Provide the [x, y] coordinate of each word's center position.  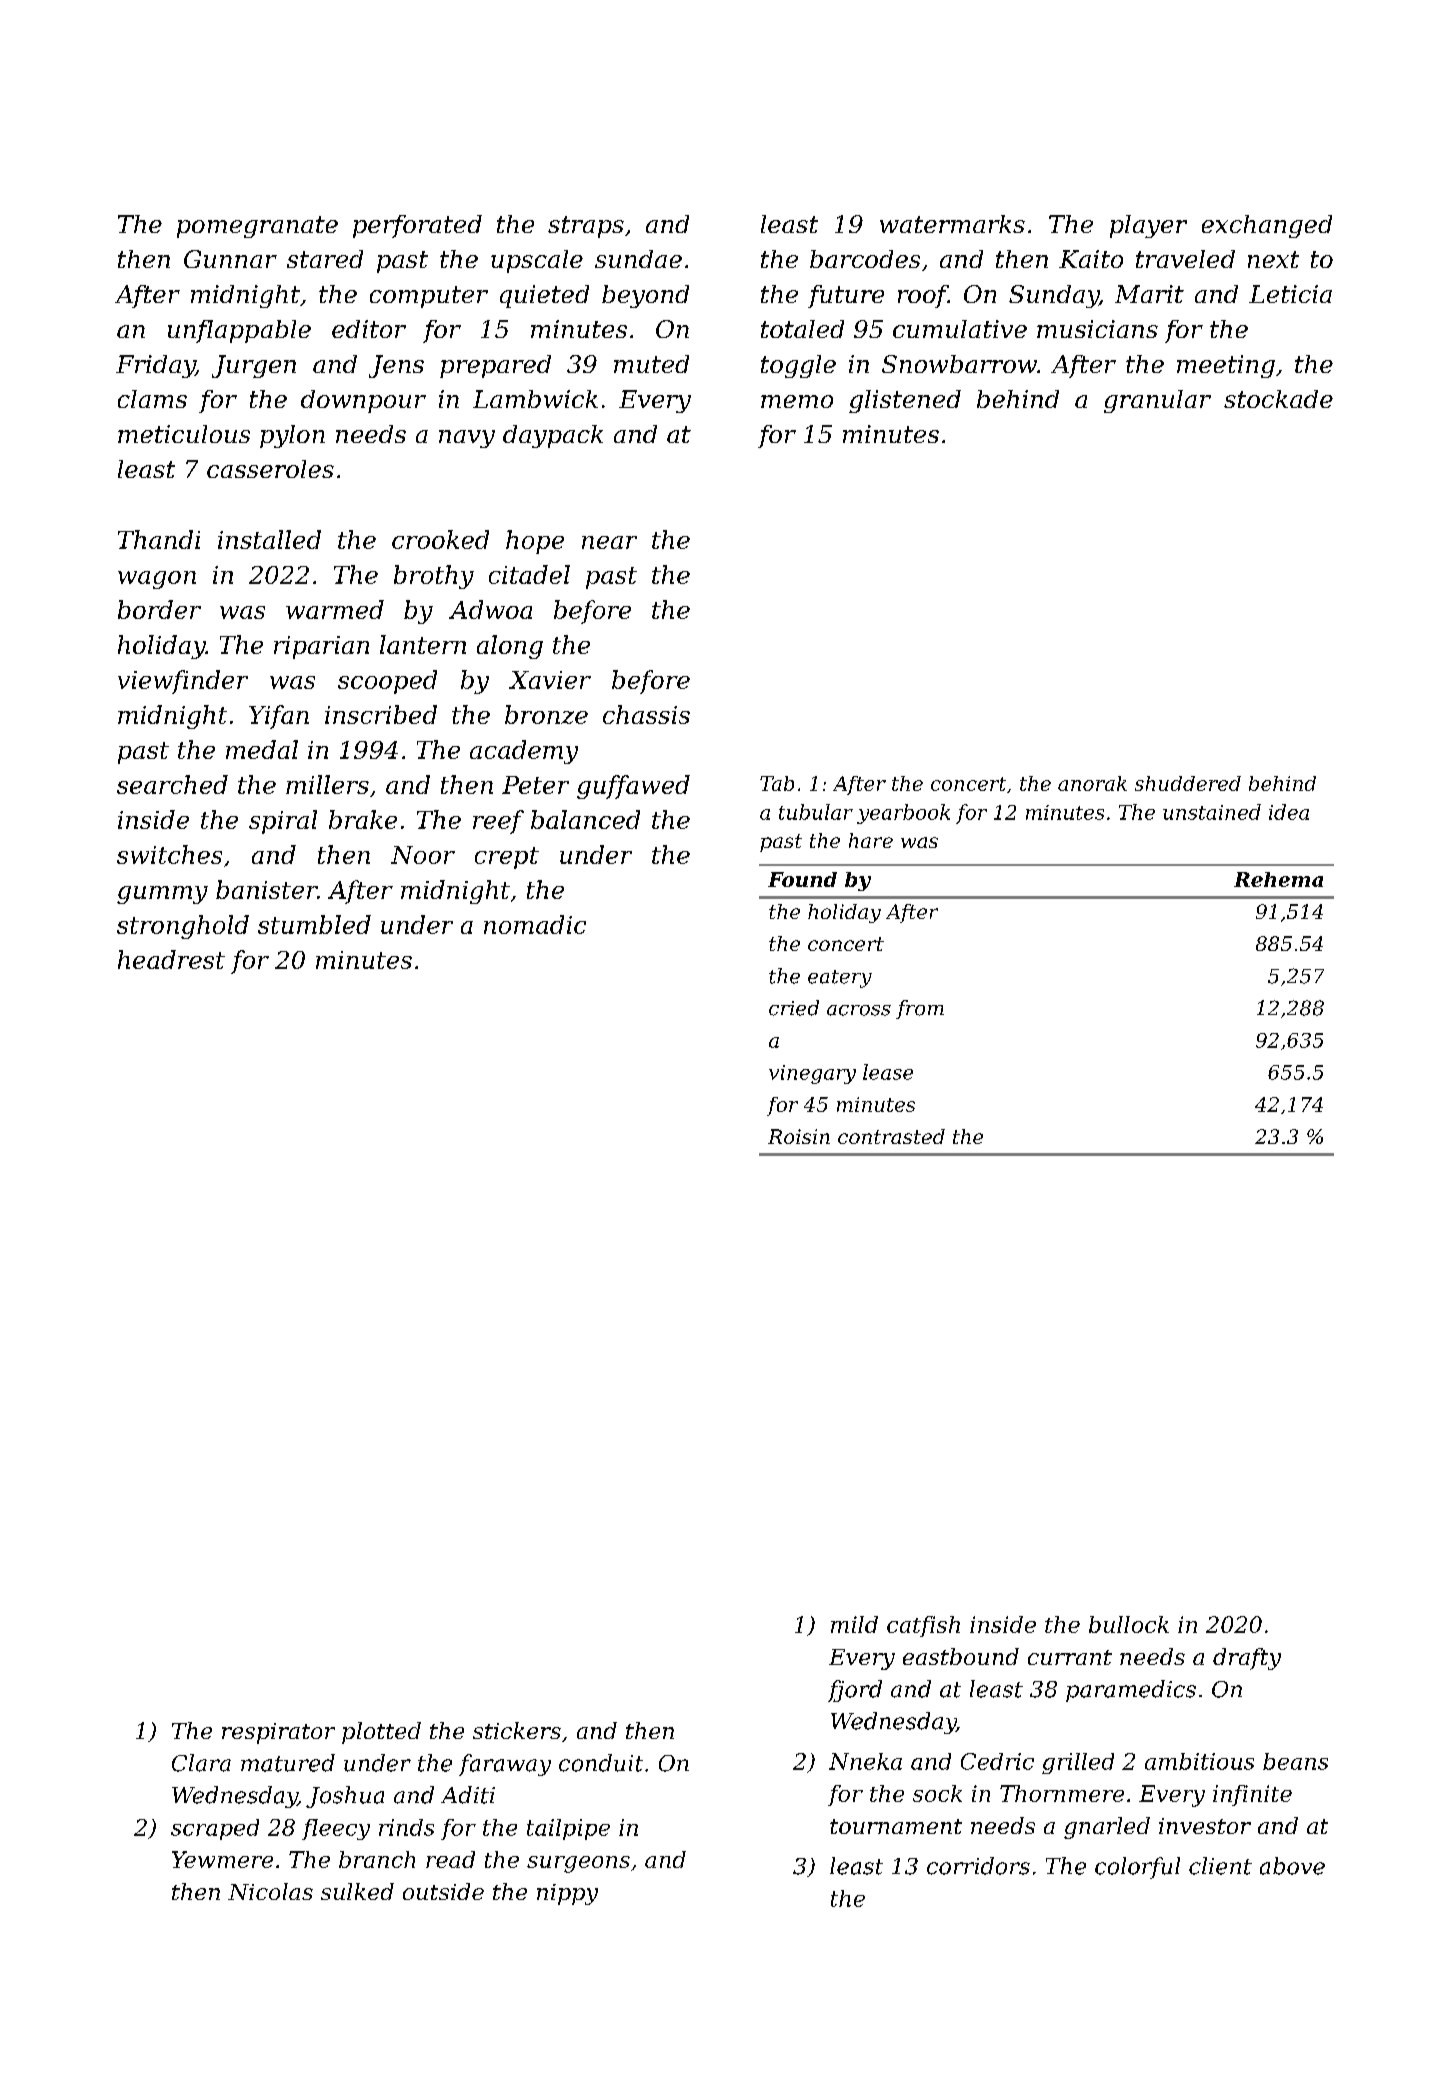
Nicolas [270, 1891]
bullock [1129, 1624]
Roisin [799, 1136]
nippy [567, 1894]
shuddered [1188, 783]
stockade [1278, 399]
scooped [387, 682]
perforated [417, 226]
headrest [171, 959]
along [510, 647]
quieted [544, 296]
